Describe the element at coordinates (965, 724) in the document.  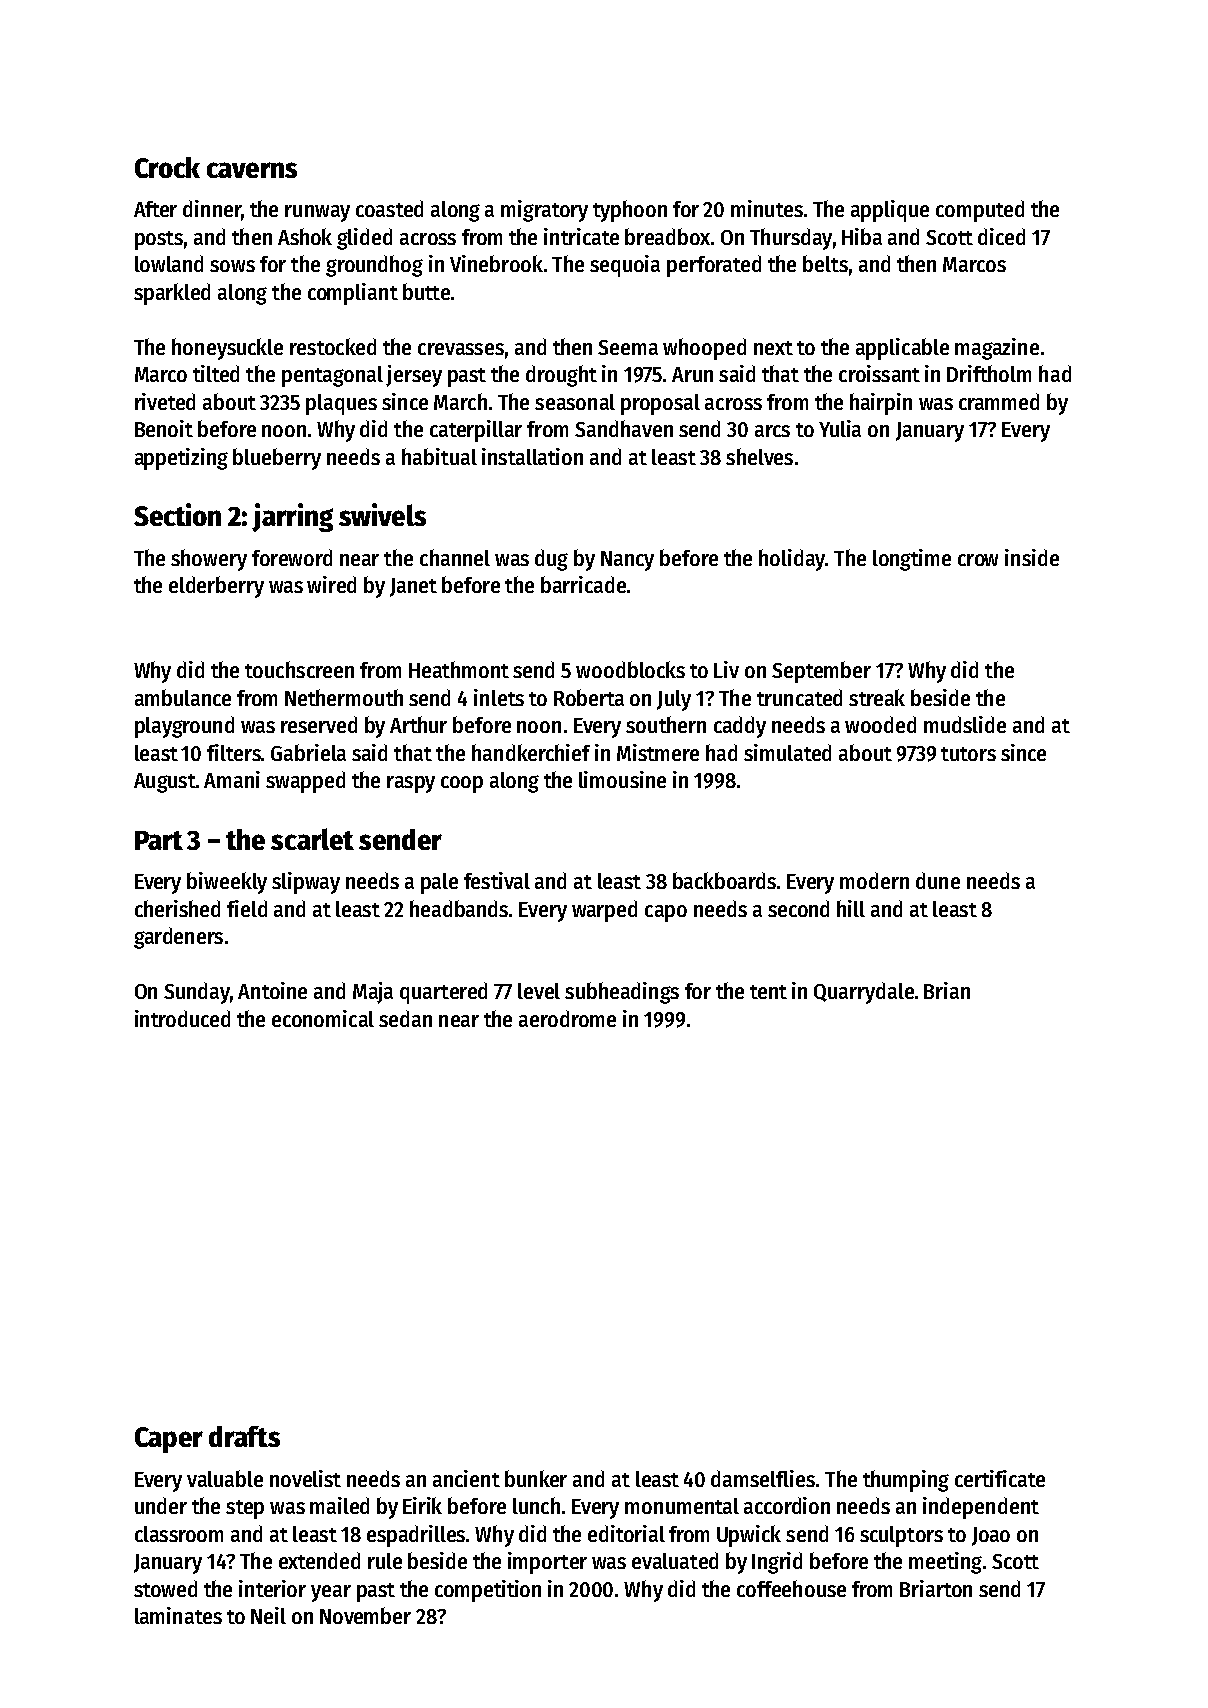
I see `mudslide` at that location.
